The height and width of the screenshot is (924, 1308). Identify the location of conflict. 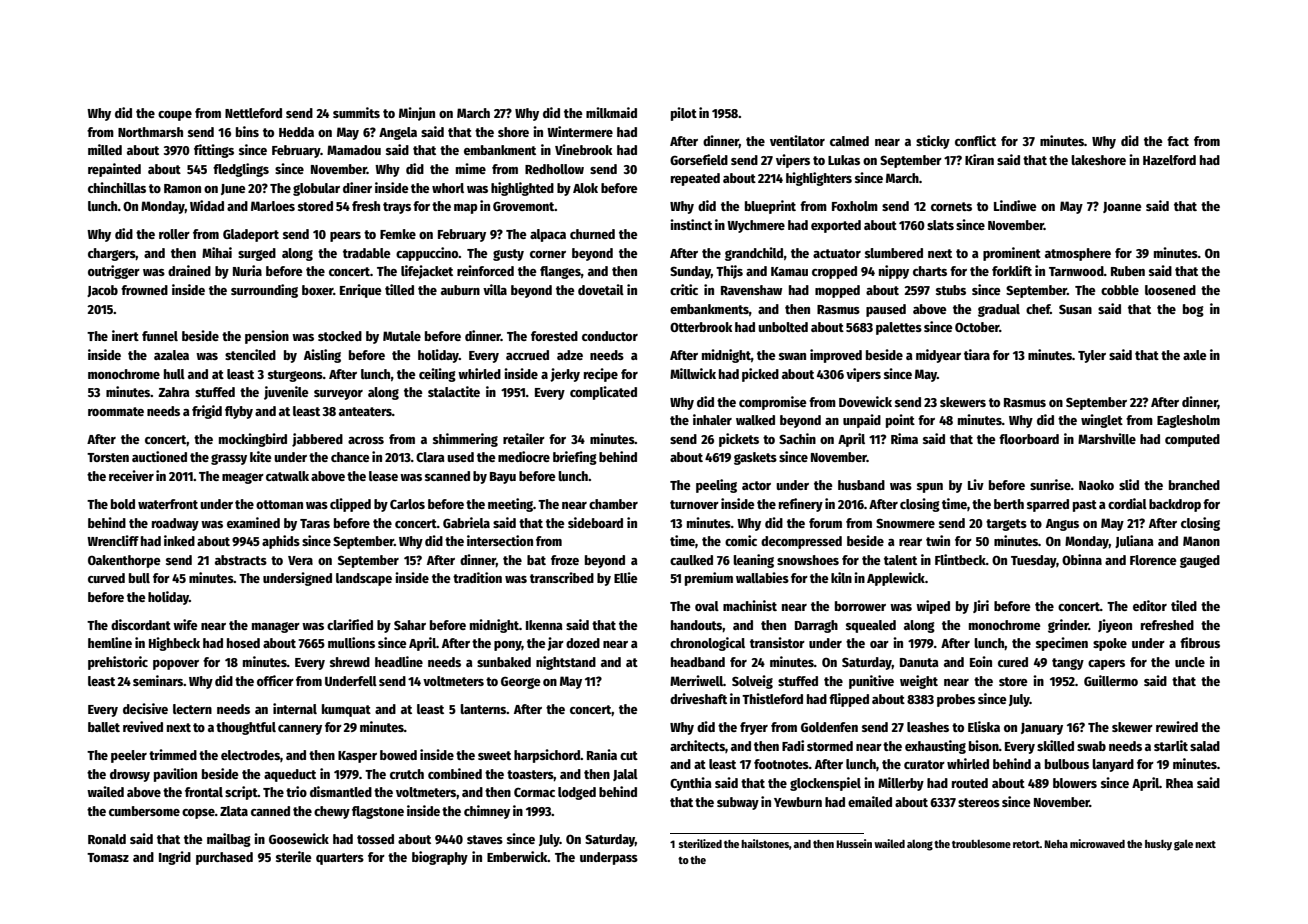
(975, 140).
